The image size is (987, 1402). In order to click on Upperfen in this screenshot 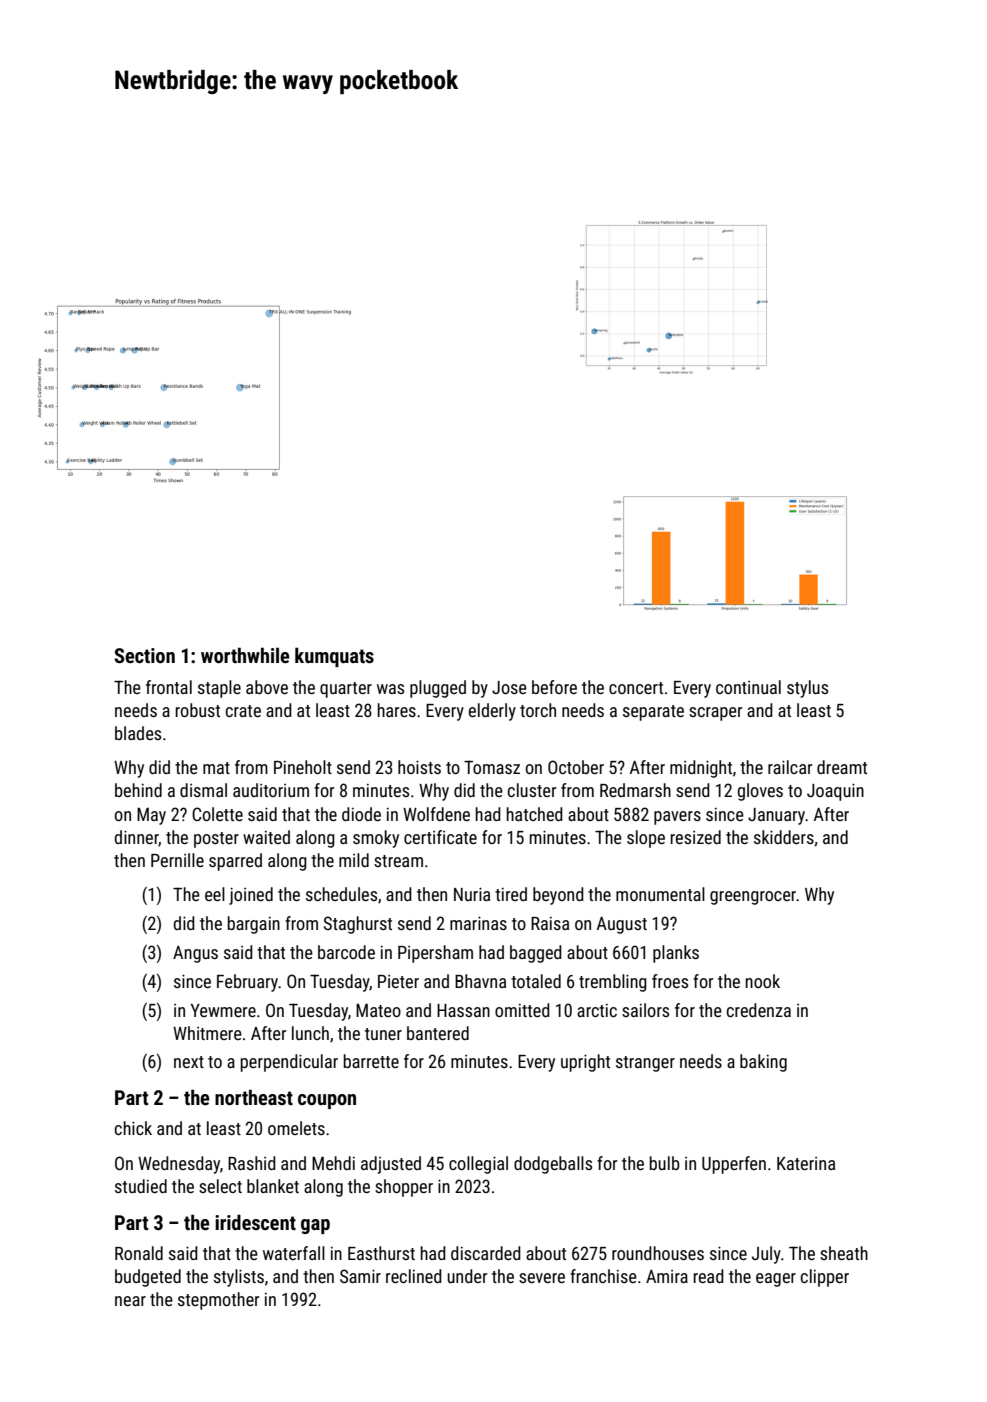, I will do `click(734, 1165)`.
